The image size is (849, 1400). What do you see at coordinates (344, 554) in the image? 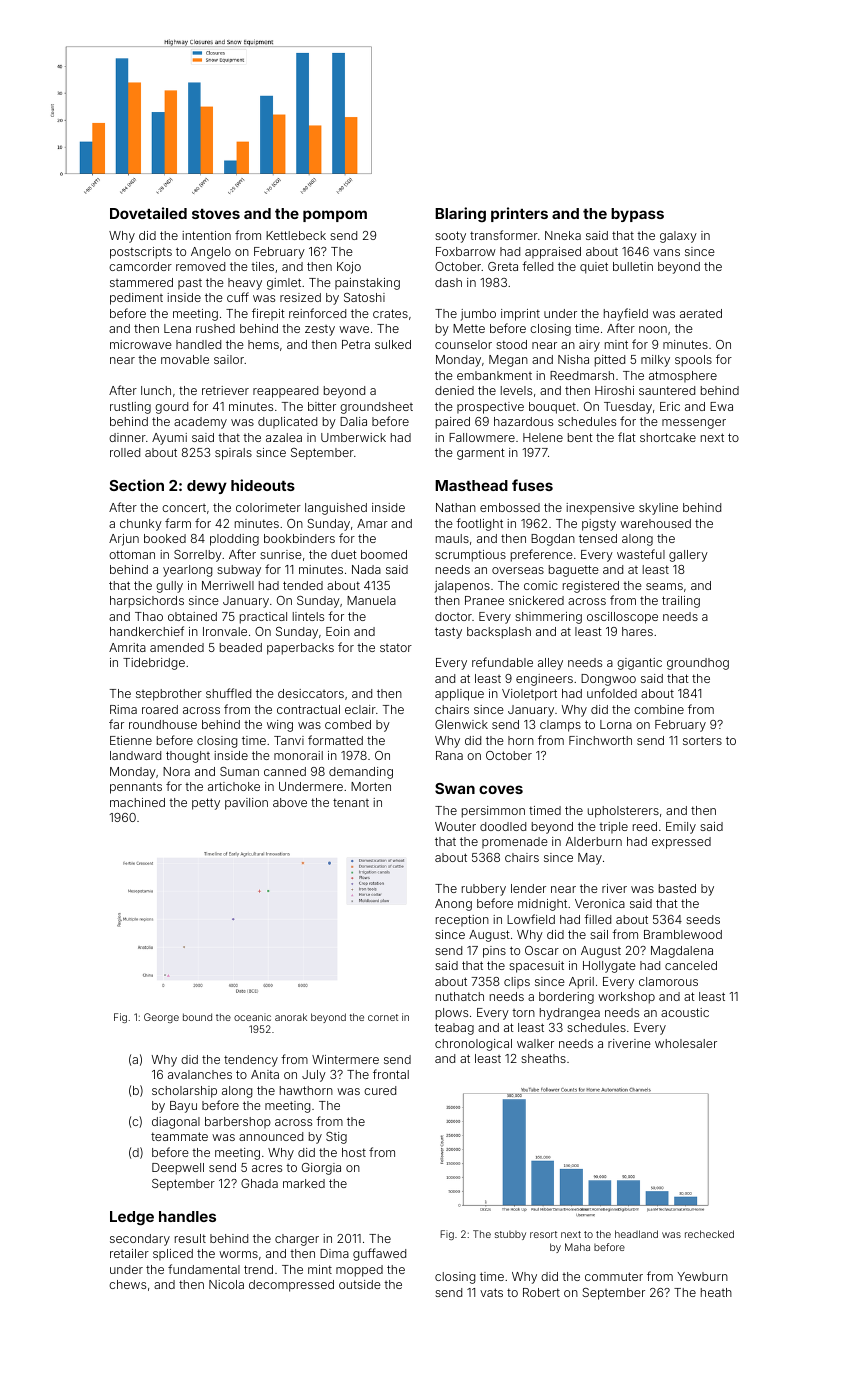
I see `duet` at bounding box center [344, 554].
